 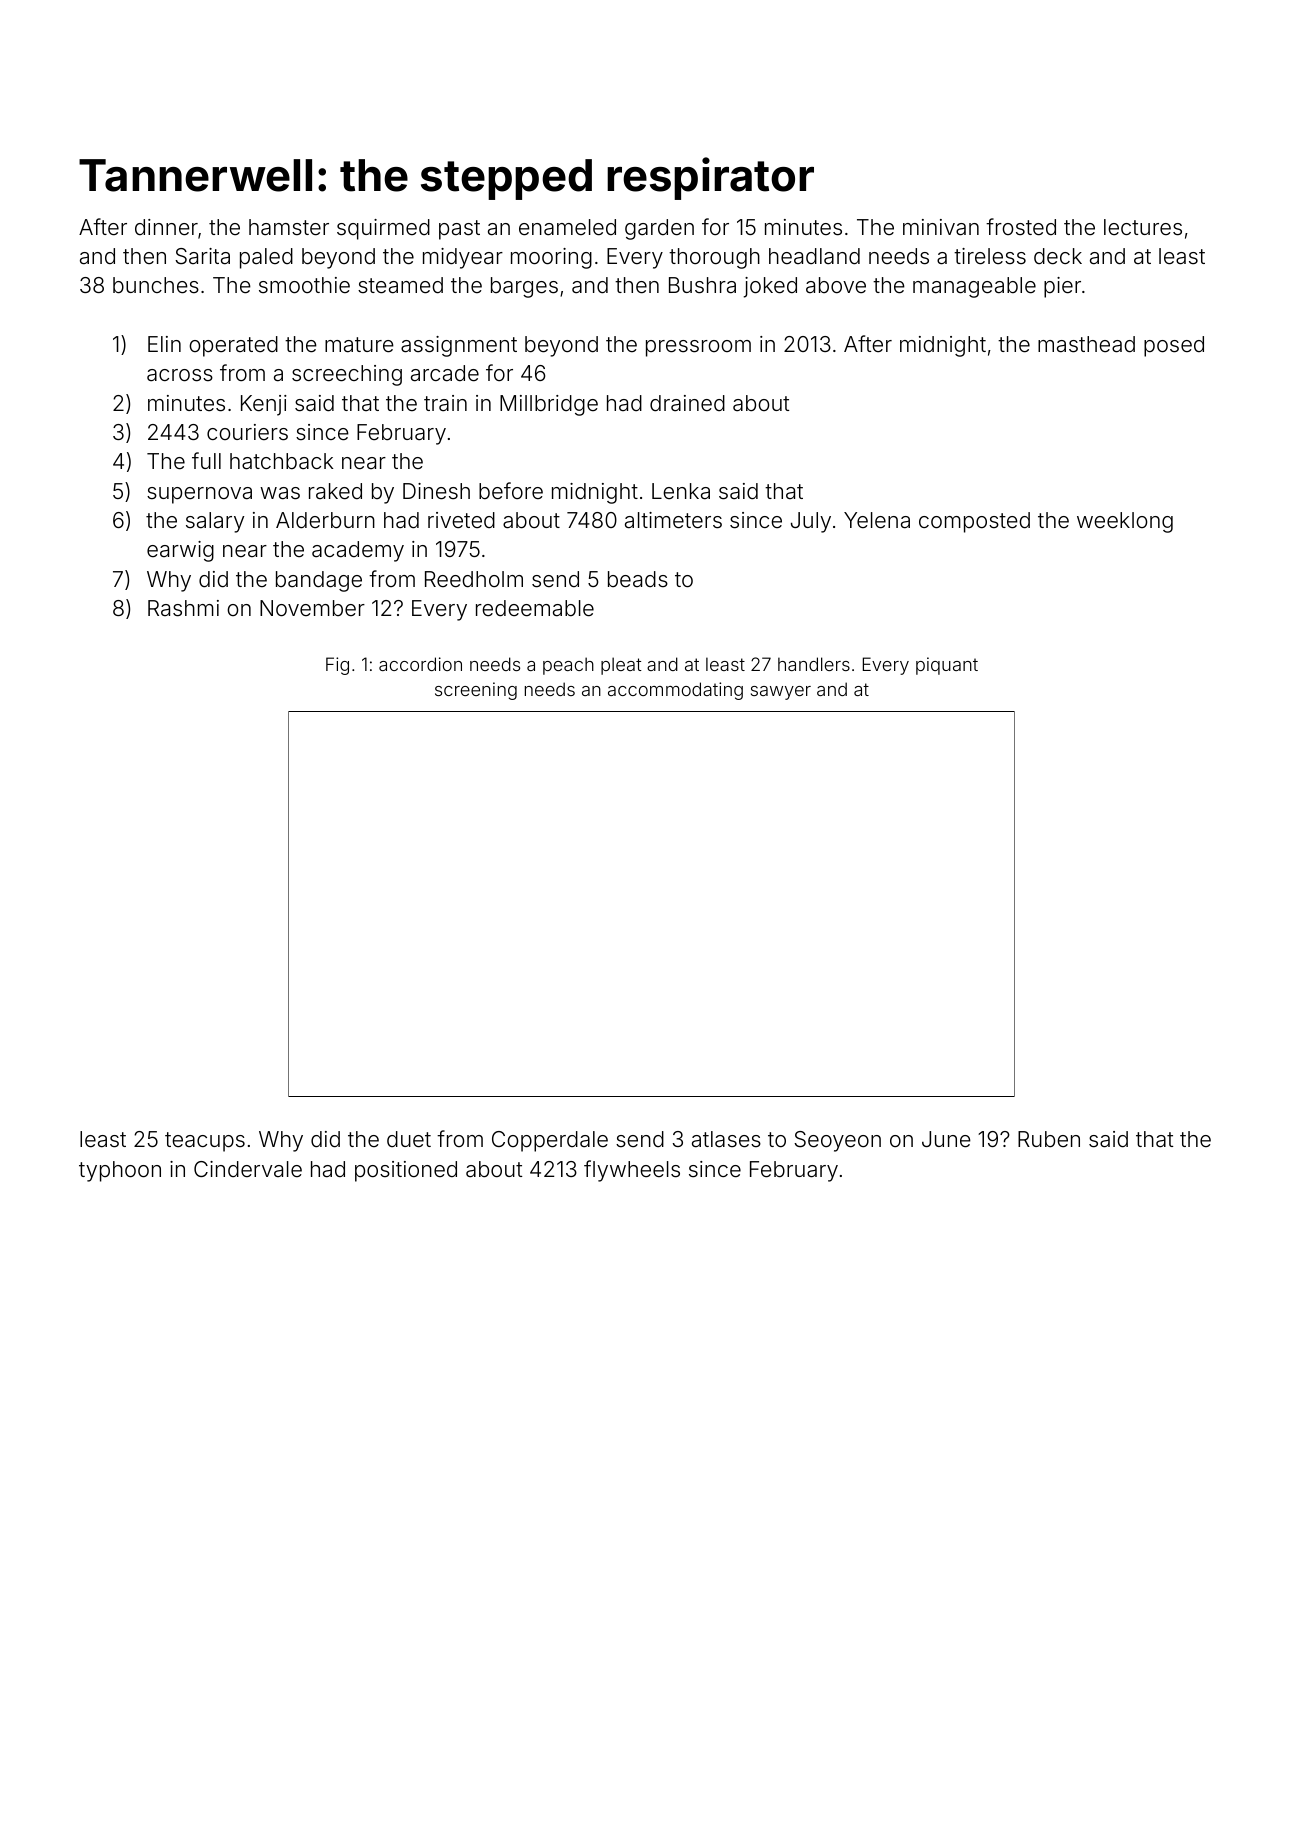 What do you see at coordinates (1125, 522) in the screenshot?
I see `weeklong` at bounding box center [1125, 522].
